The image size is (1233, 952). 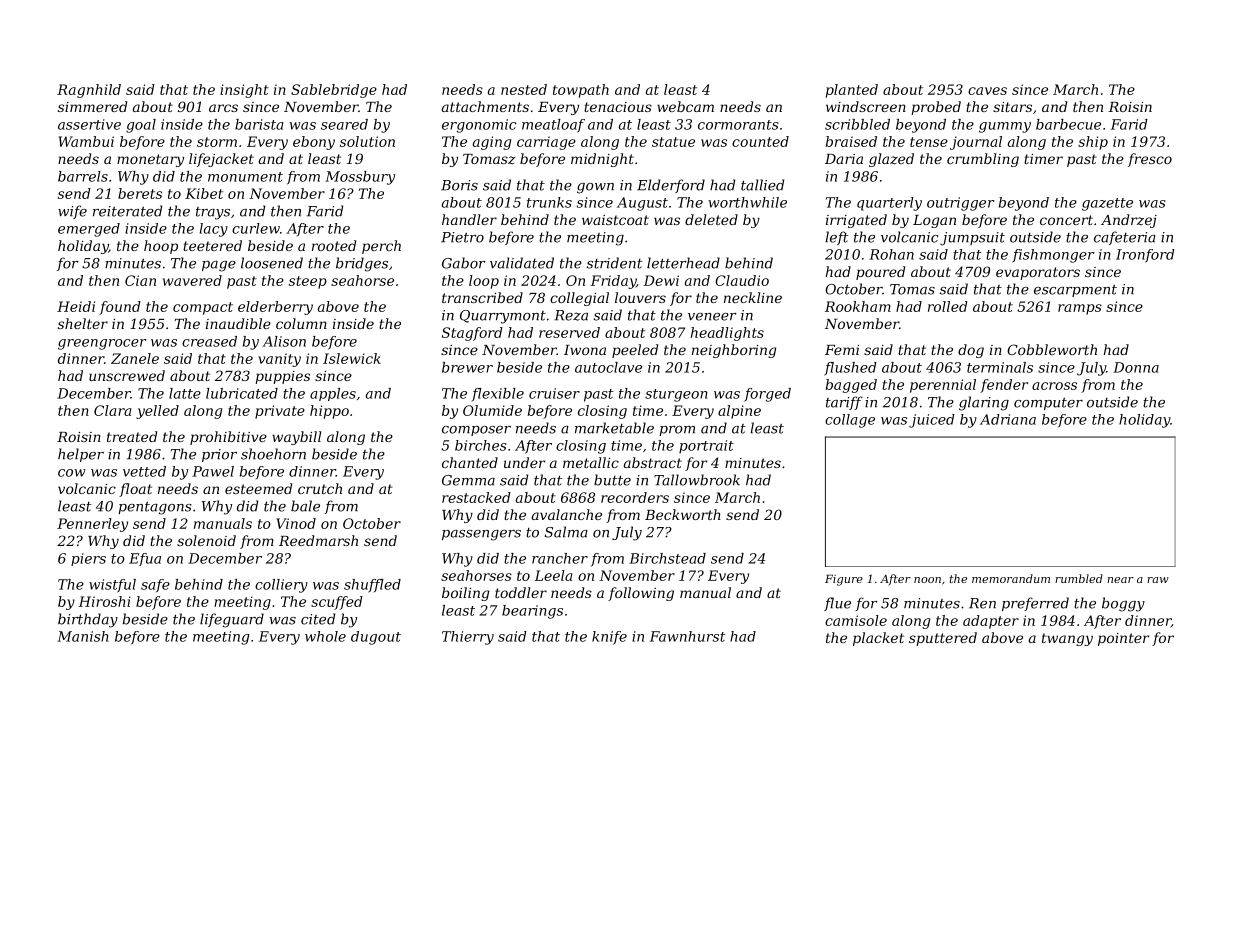 I want to click on planted, so click(x=852, y=91).
